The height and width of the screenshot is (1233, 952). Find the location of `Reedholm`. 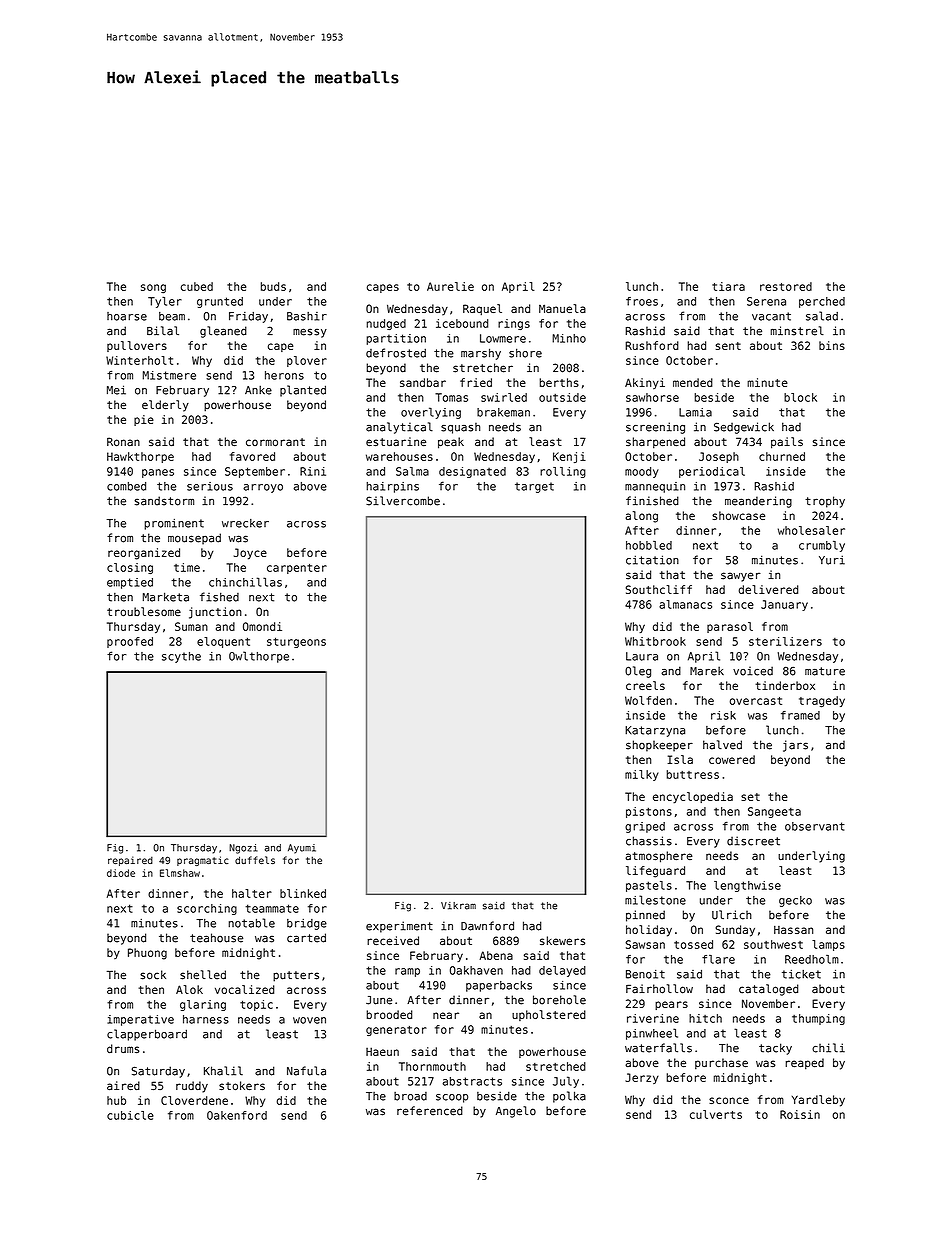

Reedholm is located at coordinates (812, 959).
